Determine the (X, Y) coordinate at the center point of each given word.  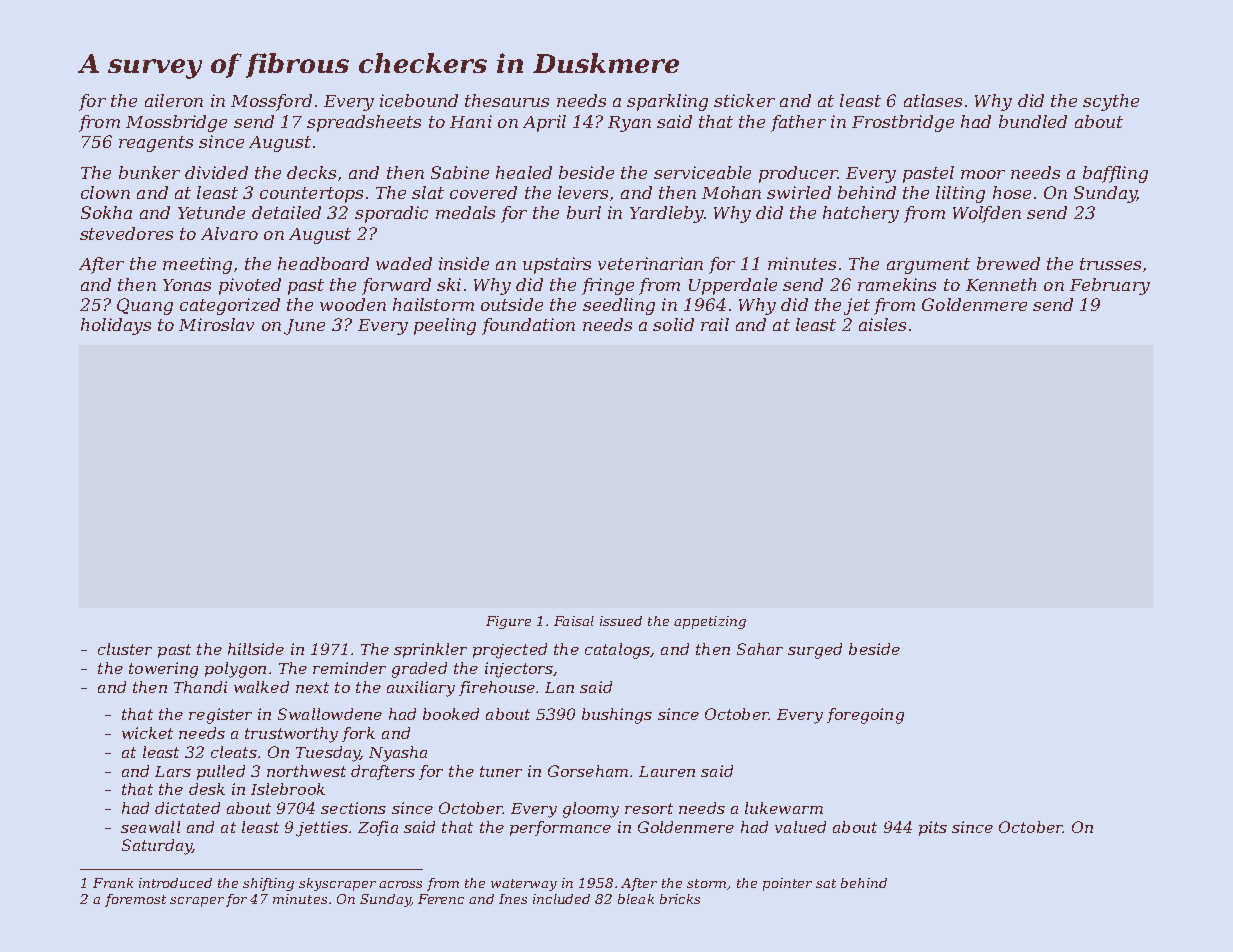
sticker (744, 100)
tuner (501, 771)
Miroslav (216, 324)
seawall (150, 827)
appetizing (710, 622)
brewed (1008, 263)
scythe (1111, 102)
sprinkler (430, 650)
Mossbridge (176, 123)
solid (673, 324)
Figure (508, 622)
